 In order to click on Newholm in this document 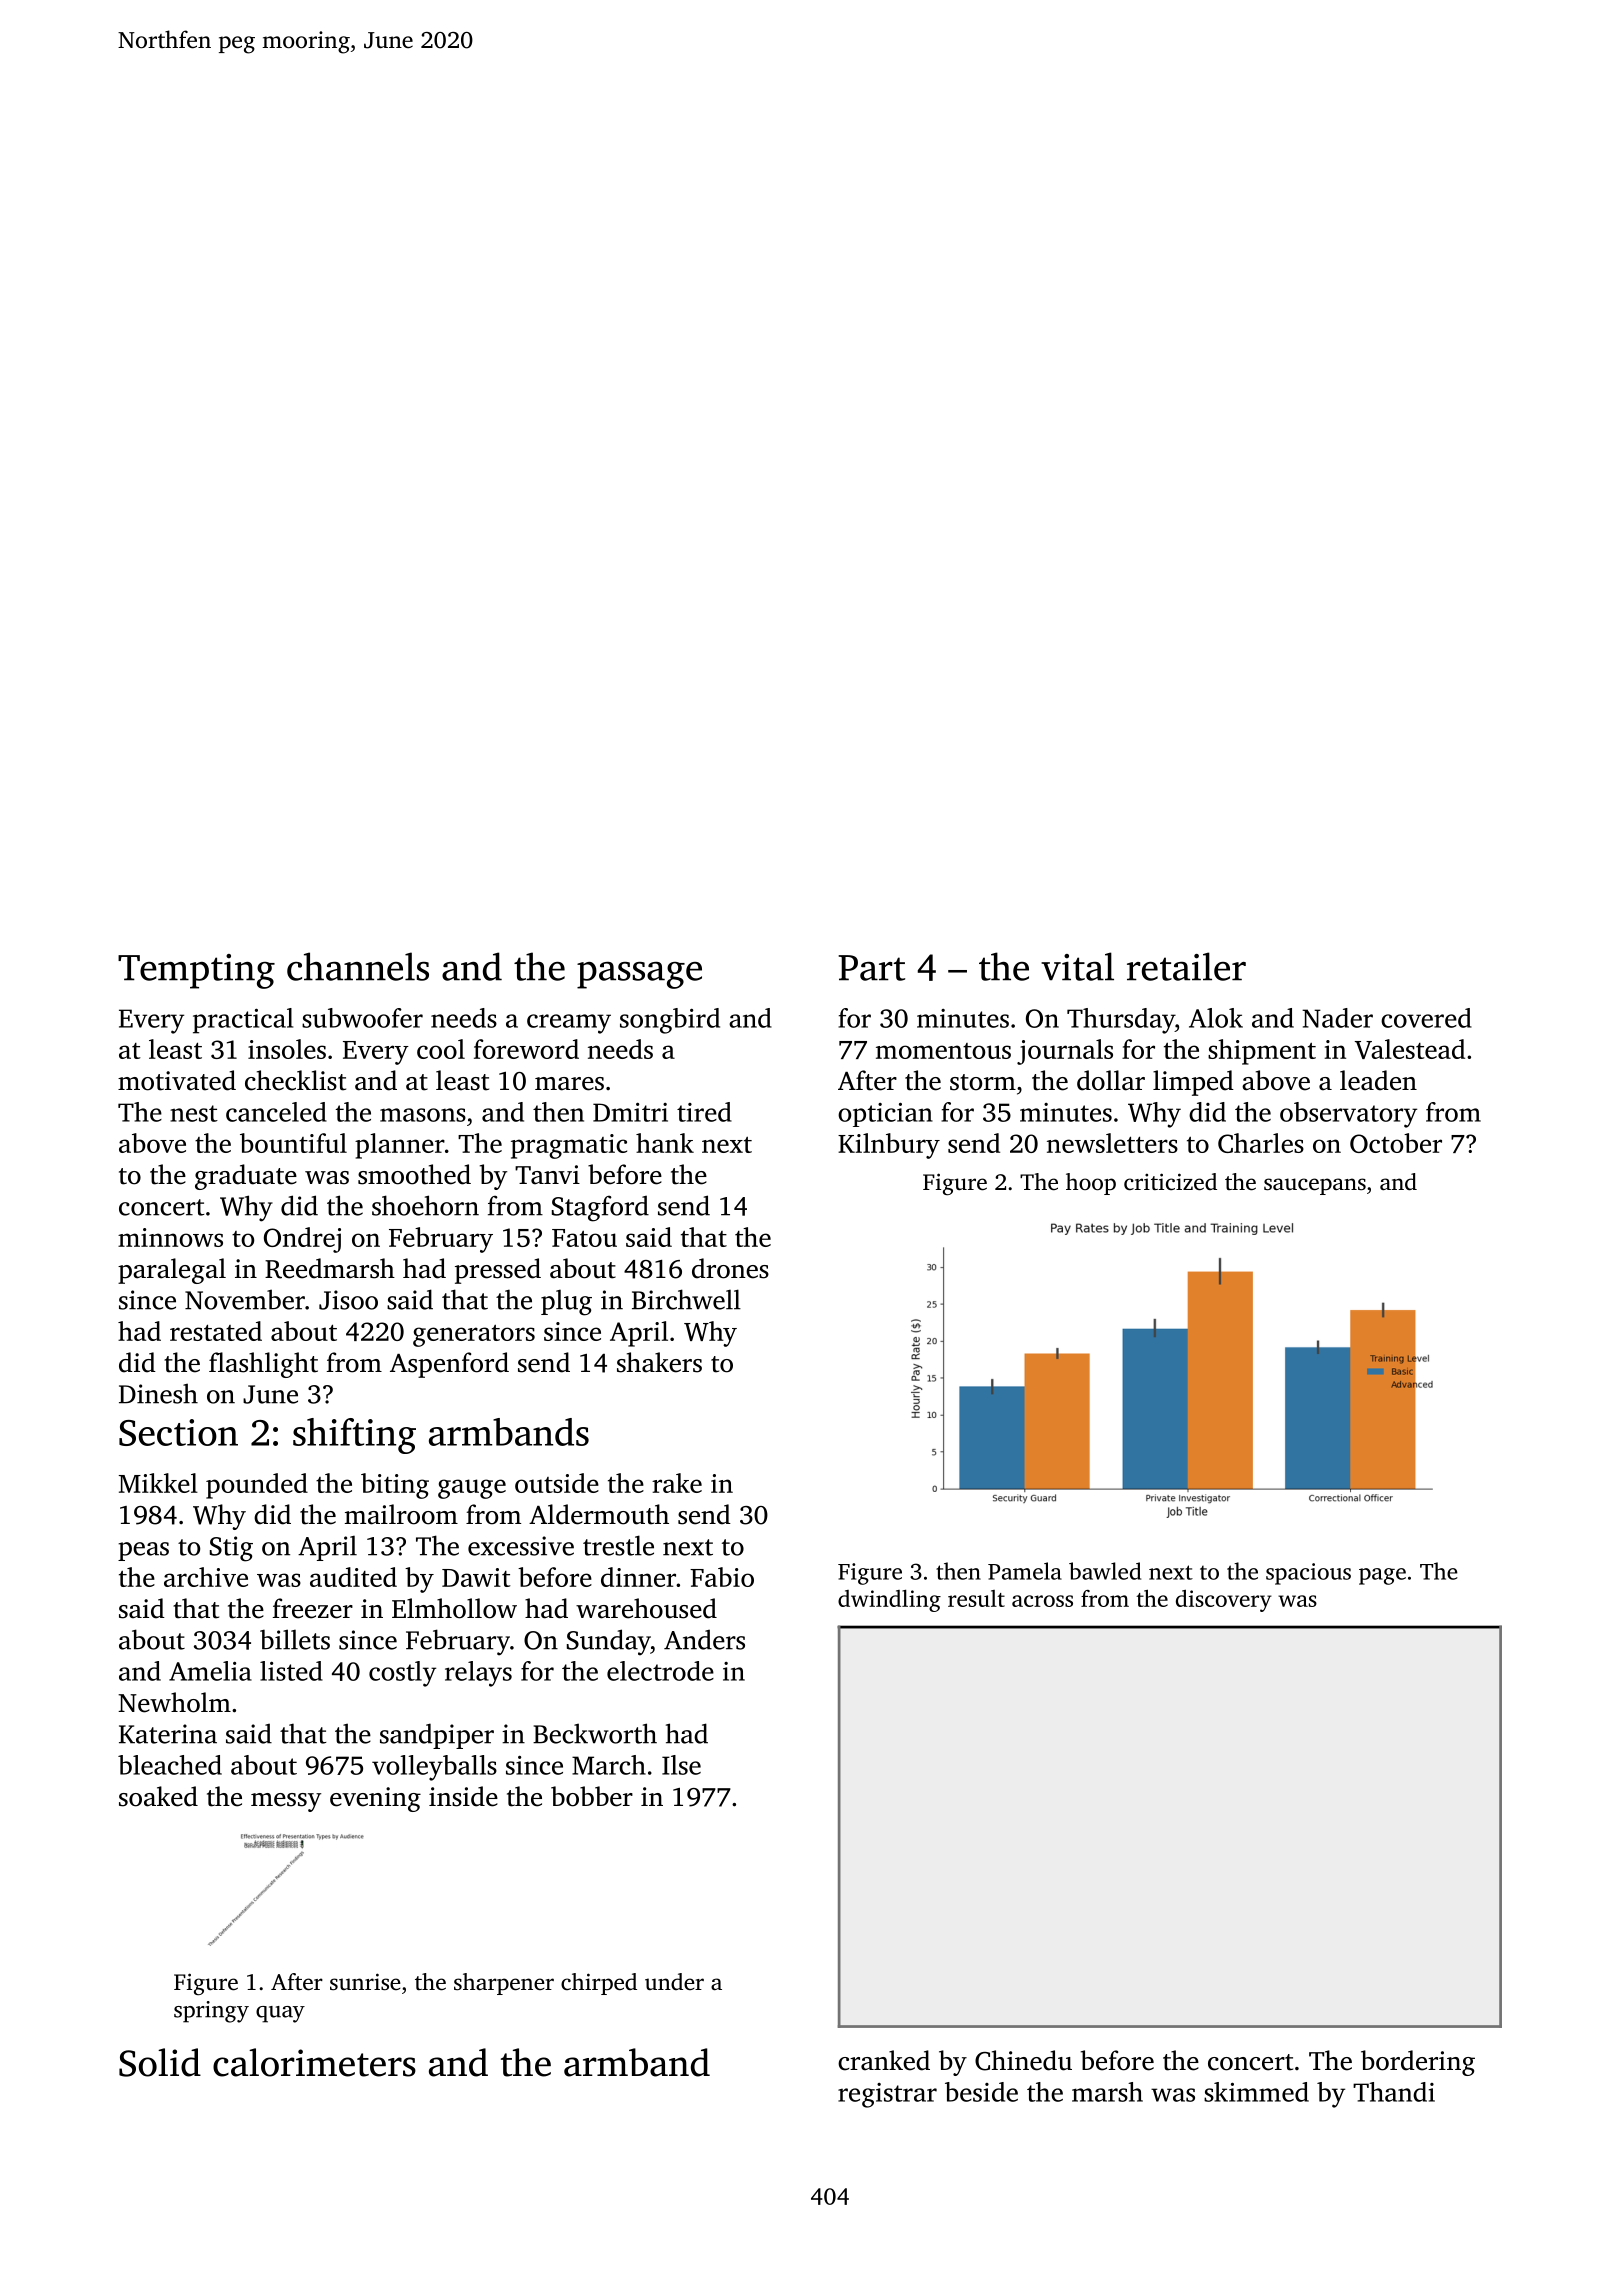, I will do `click(174, 1702)`.
